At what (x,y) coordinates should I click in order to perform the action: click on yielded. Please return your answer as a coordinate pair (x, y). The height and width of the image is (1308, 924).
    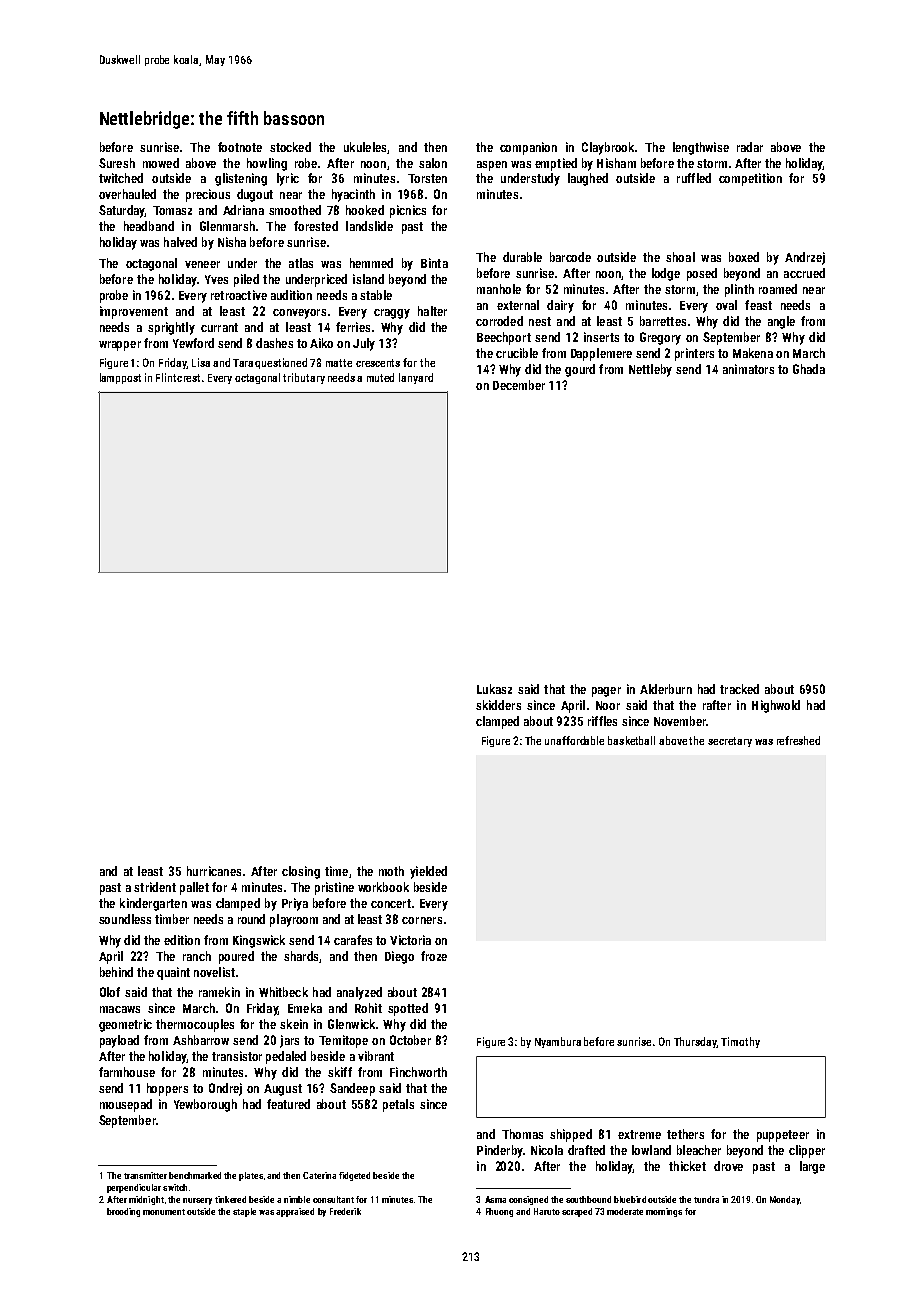
    Looking at the image, I should click on (428, 872).
